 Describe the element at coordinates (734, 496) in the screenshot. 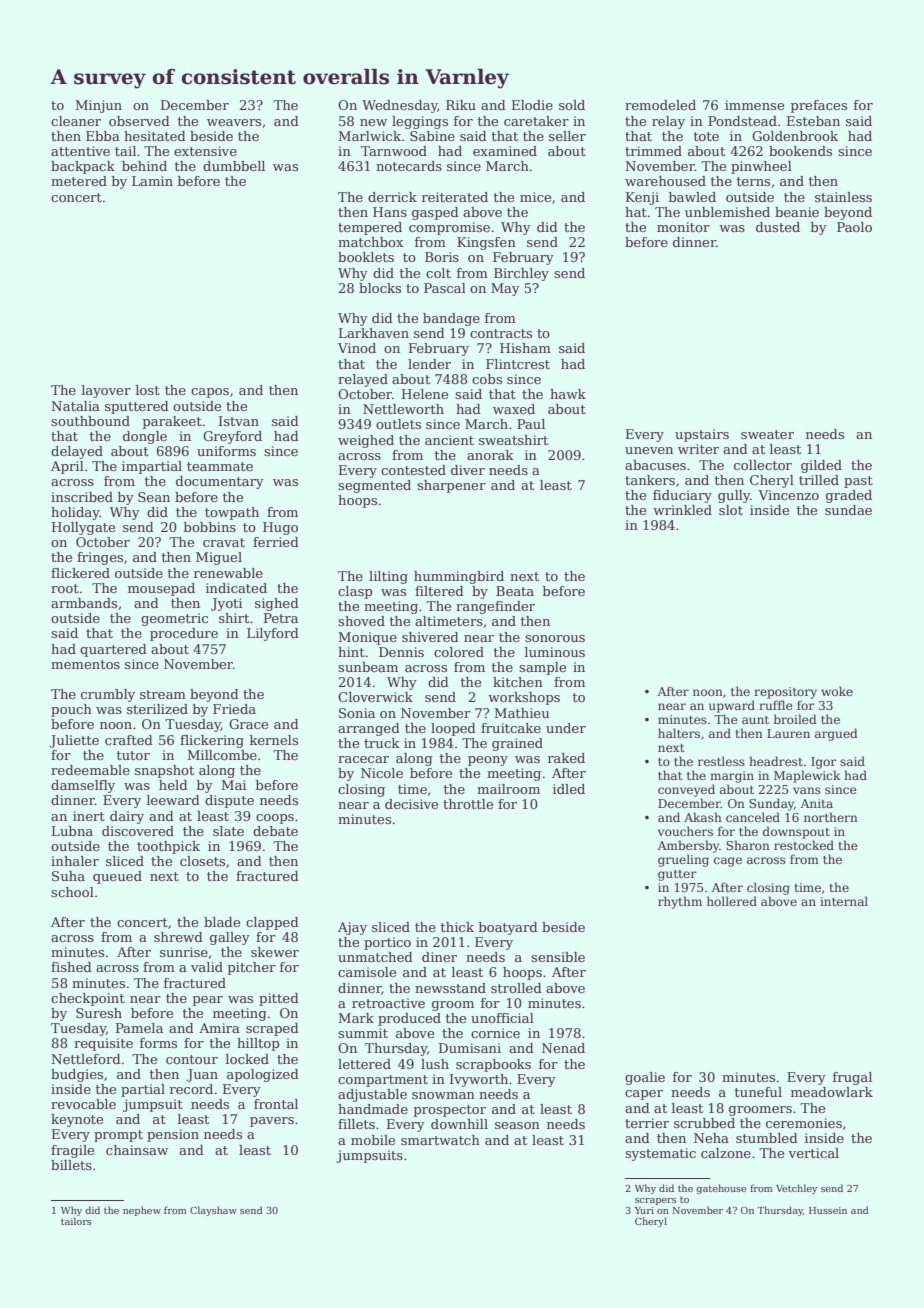

I see `gully` at that location.
